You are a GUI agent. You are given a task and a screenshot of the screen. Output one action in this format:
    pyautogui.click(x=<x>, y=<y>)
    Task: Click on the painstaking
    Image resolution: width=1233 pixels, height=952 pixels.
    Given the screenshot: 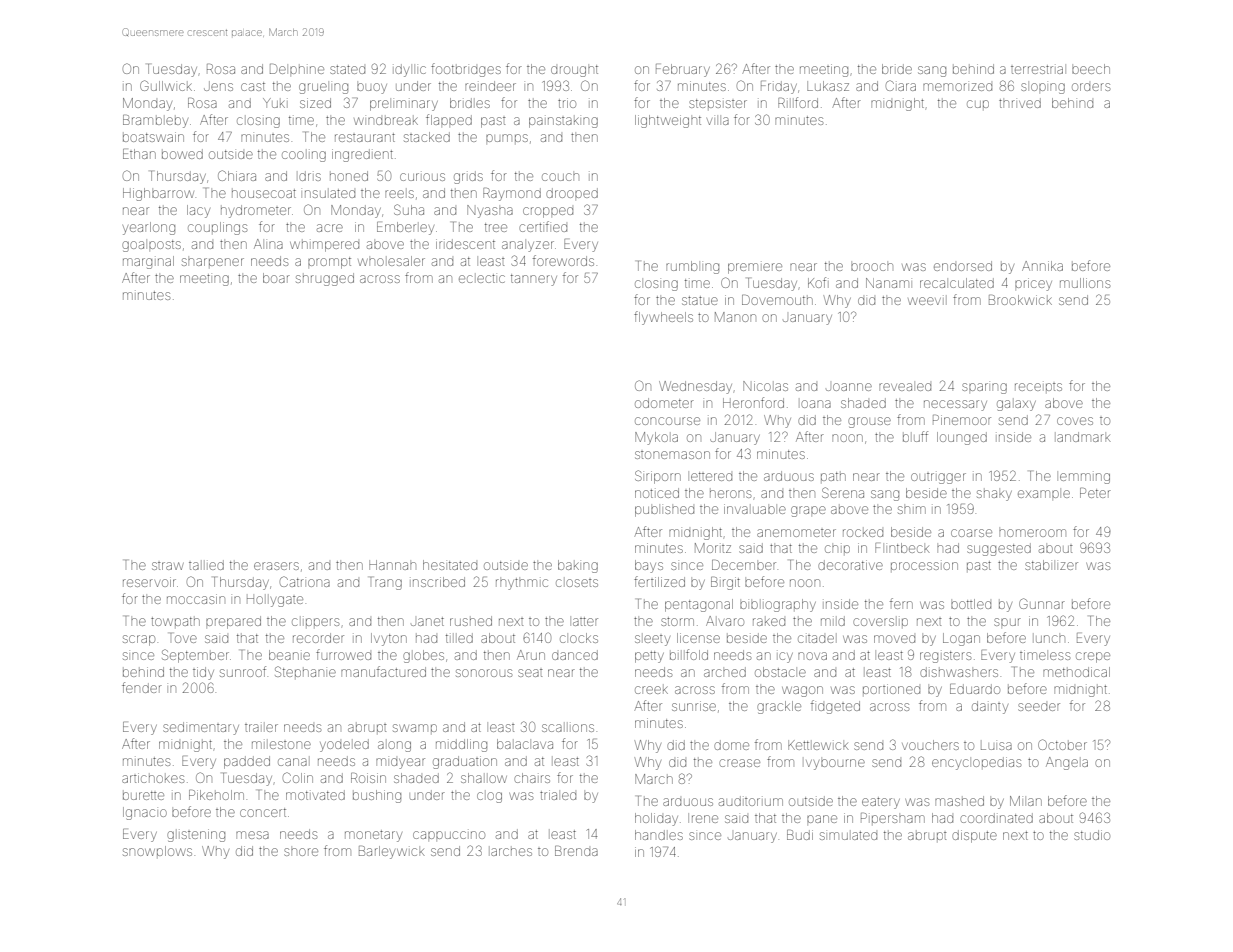 What is the action you would take?
    pyautogui.click(x=563, y=122)
